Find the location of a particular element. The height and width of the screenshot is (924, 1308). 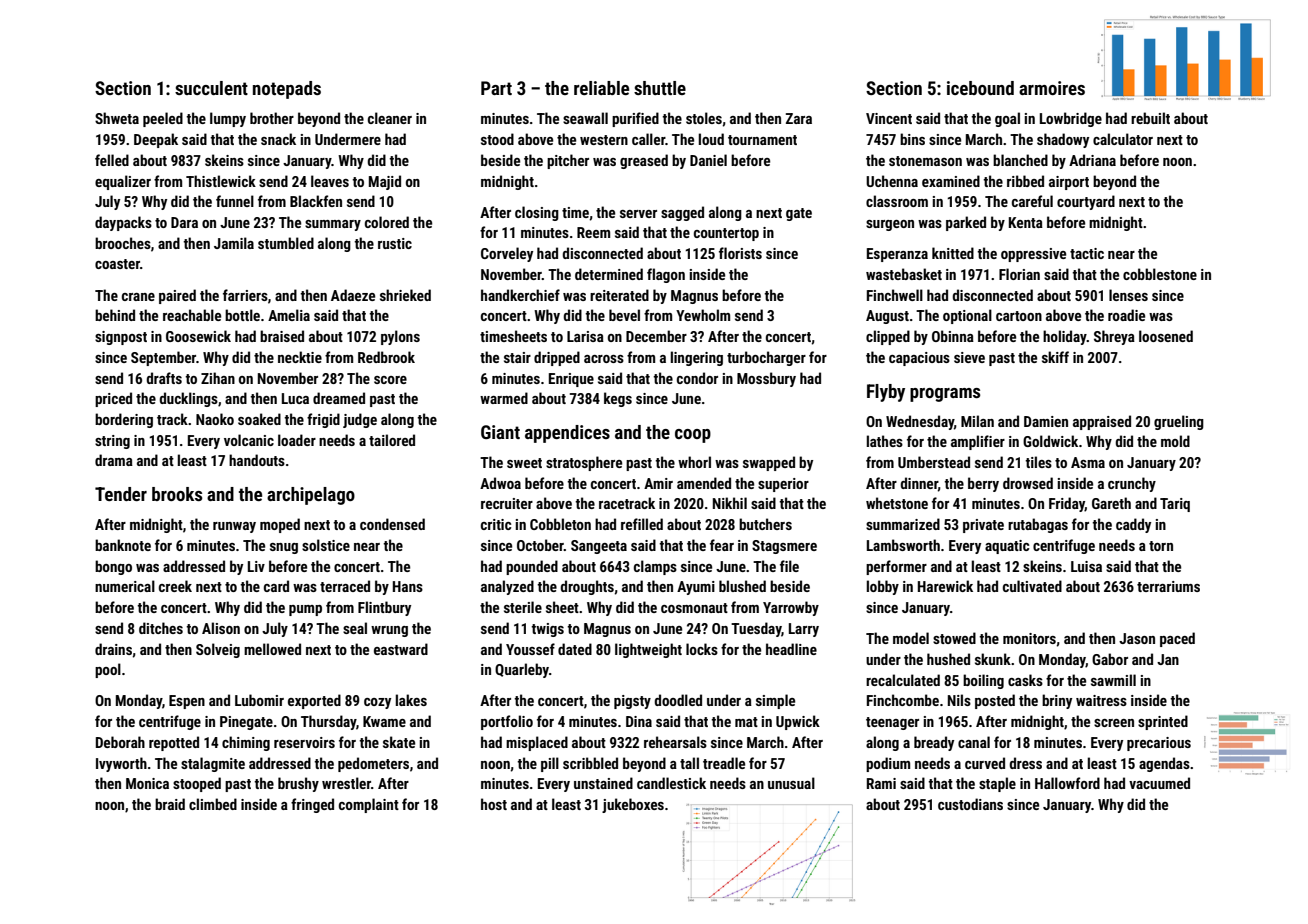

agendas is located at coordinates (1164, 764).
